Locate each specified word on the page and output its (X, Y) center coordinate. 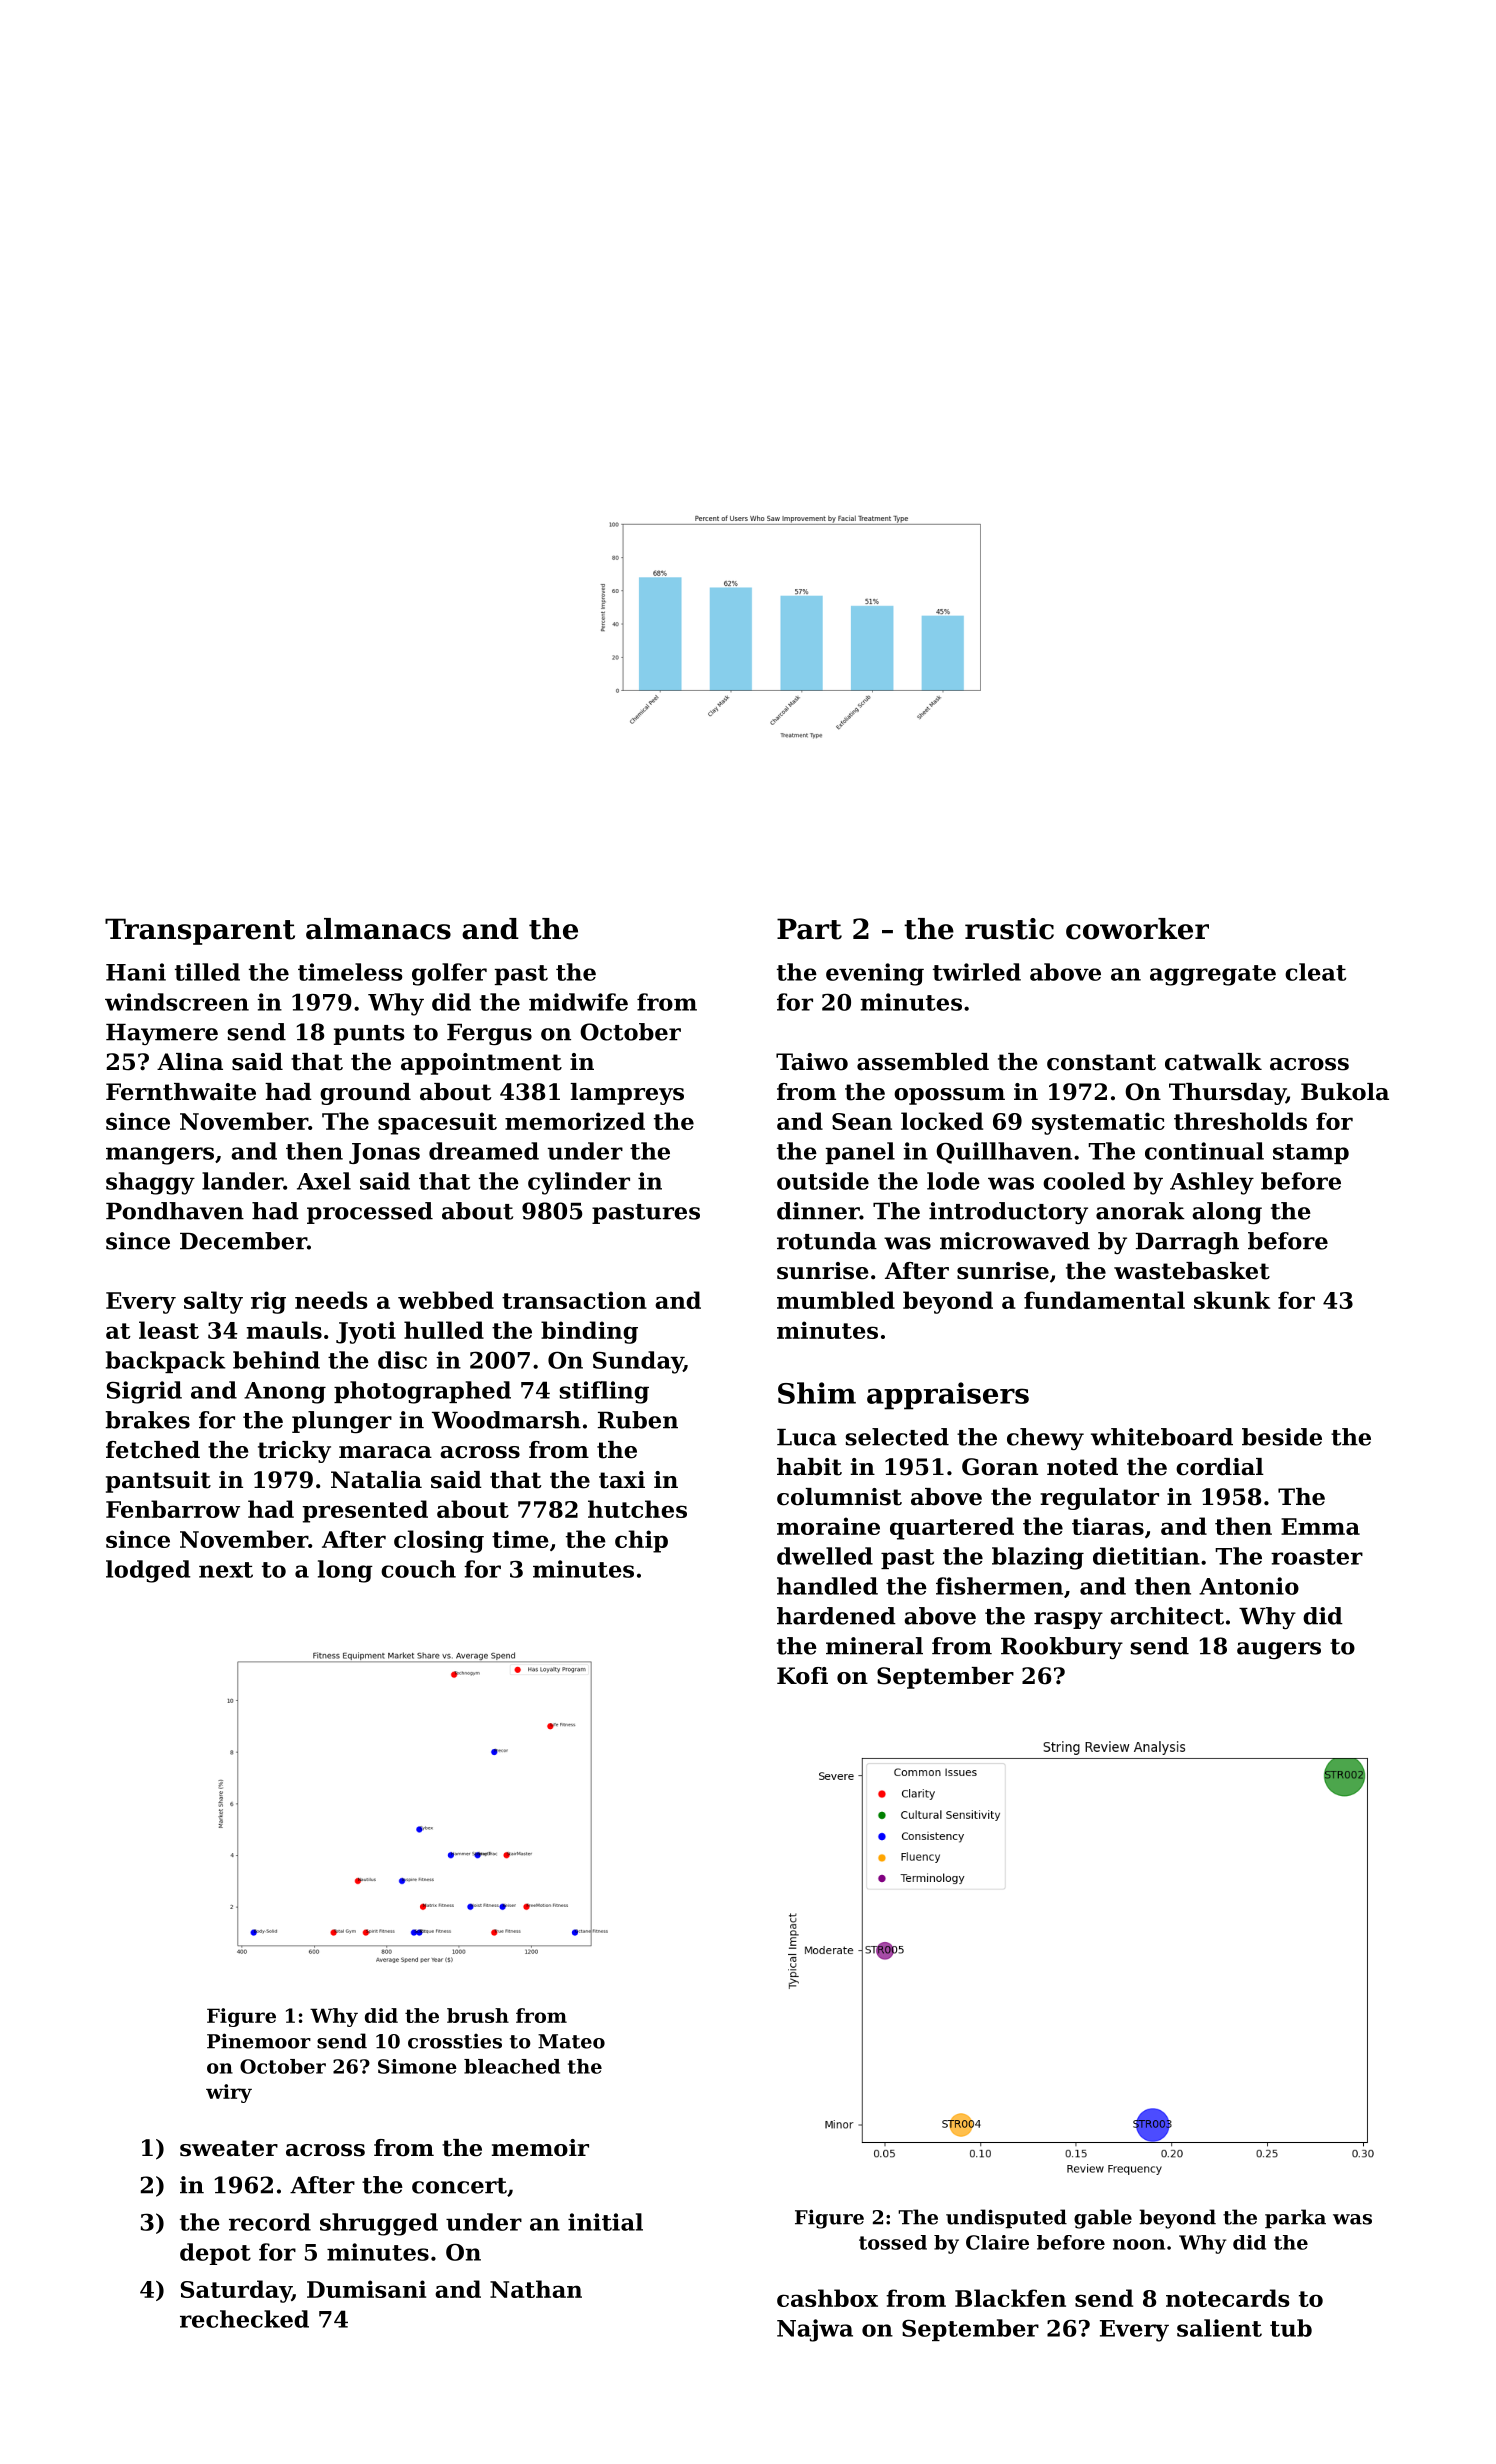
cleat (1315, 972)
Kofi (802, 1676)
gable (1103, 2219)
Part (809, 929)
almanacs (378, 929)
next (226, 1570)
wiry (229, 2093)
